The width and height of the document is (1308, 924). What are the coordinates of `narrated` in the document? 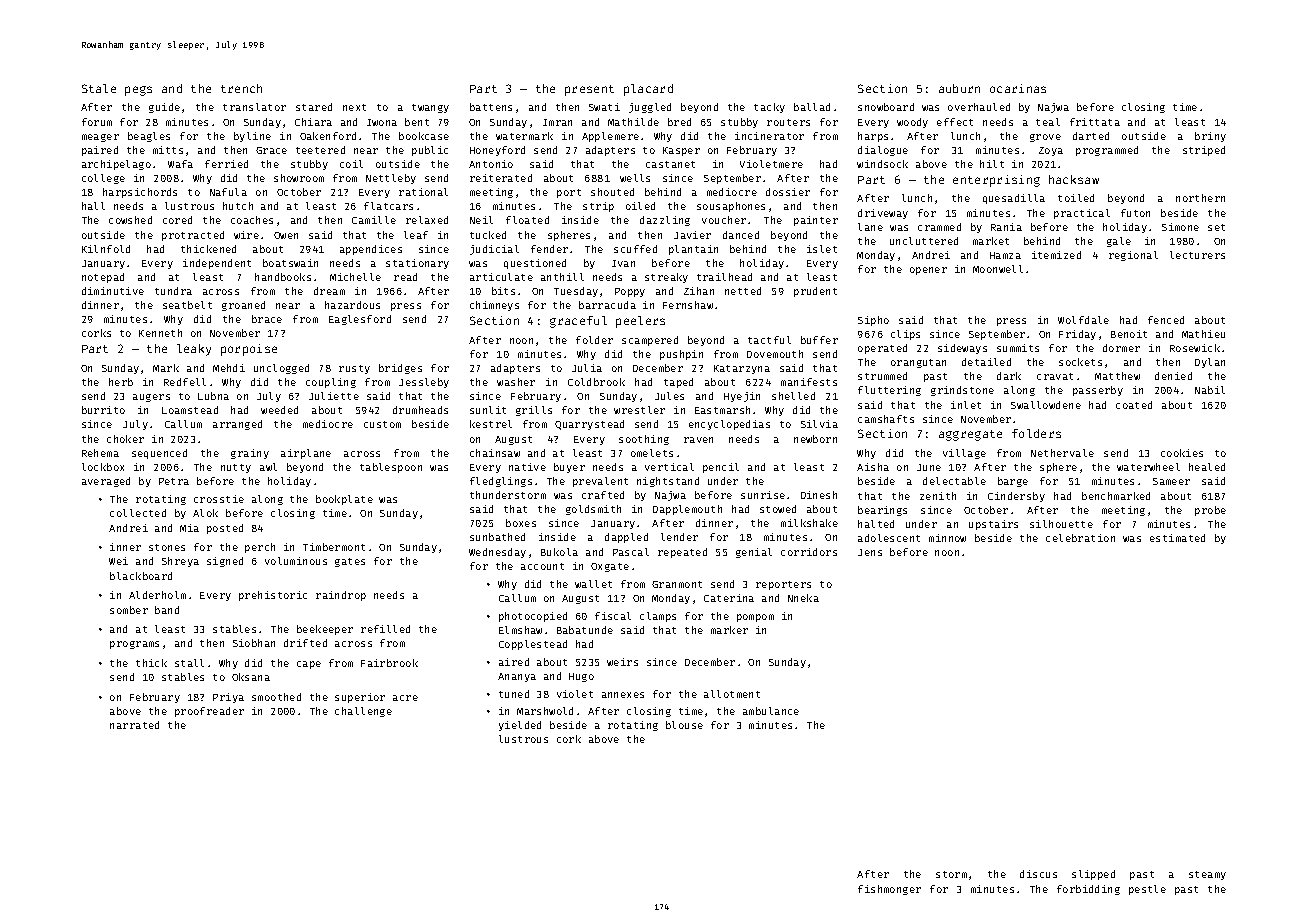 It's located at (134, 725).
